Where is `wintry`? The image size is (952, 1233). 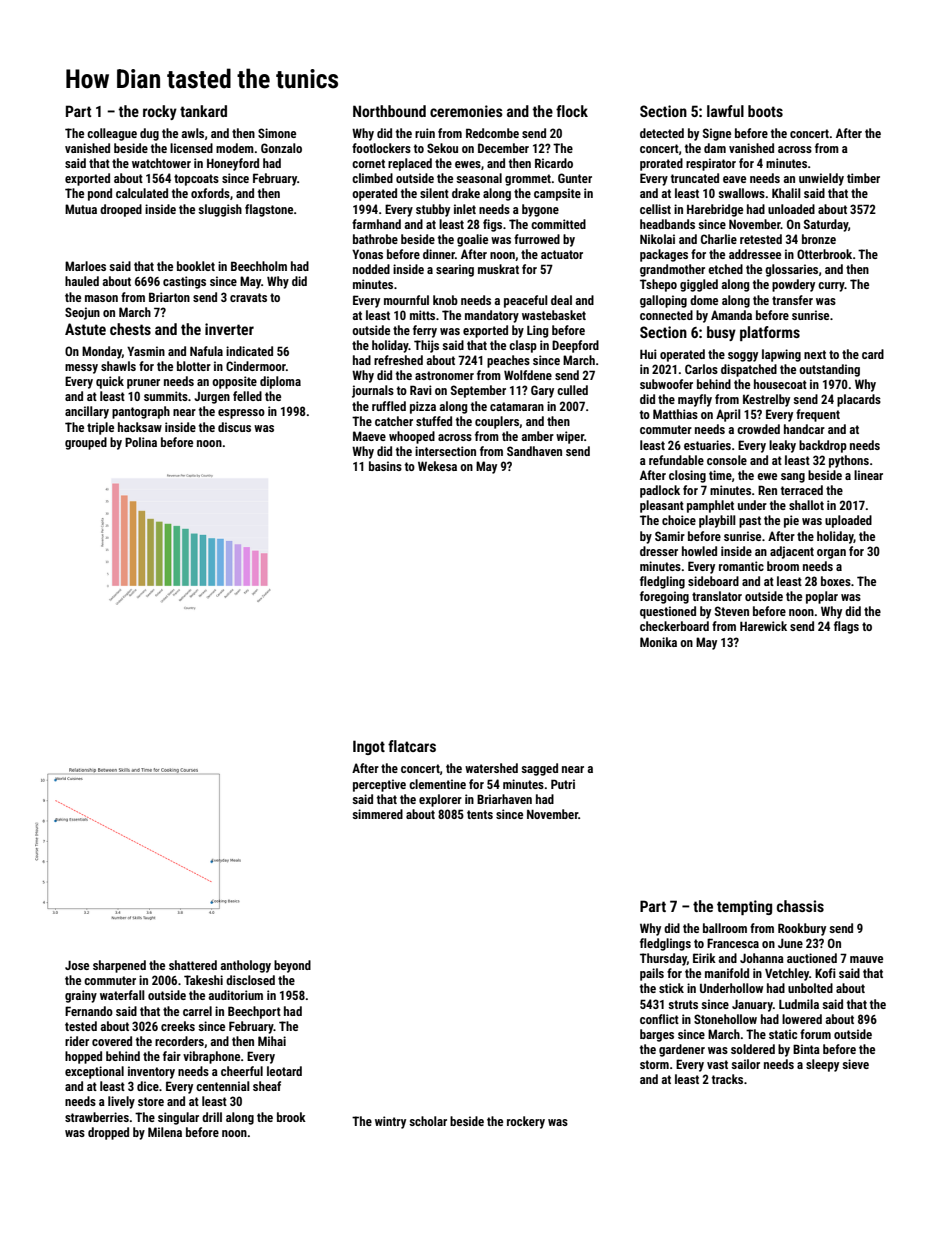
wintry is located at coordinates (390, 1122).
